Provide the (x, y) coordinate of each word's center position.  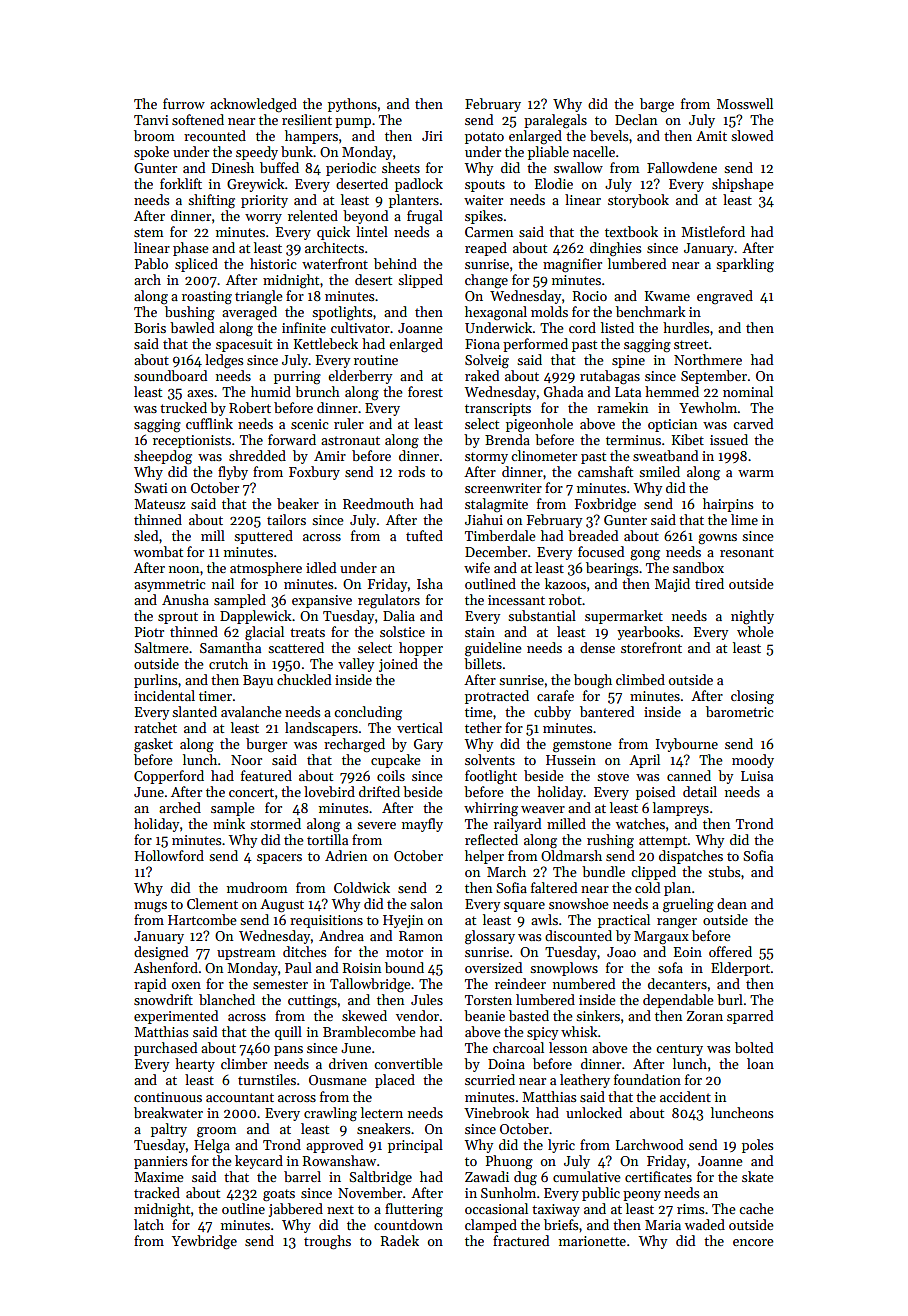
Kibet (688, 439)
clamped (491, 1226)
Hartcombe (202, 919)
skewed (364, 1015)
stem (148, 232)
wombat (158, 551)
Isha (430, 583)
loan (760, 1063)
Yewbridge (204, 1242)
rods (411, 471)
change (486, 281)
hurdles (686, 327)
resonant (747, 552)
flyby (233, 473)
